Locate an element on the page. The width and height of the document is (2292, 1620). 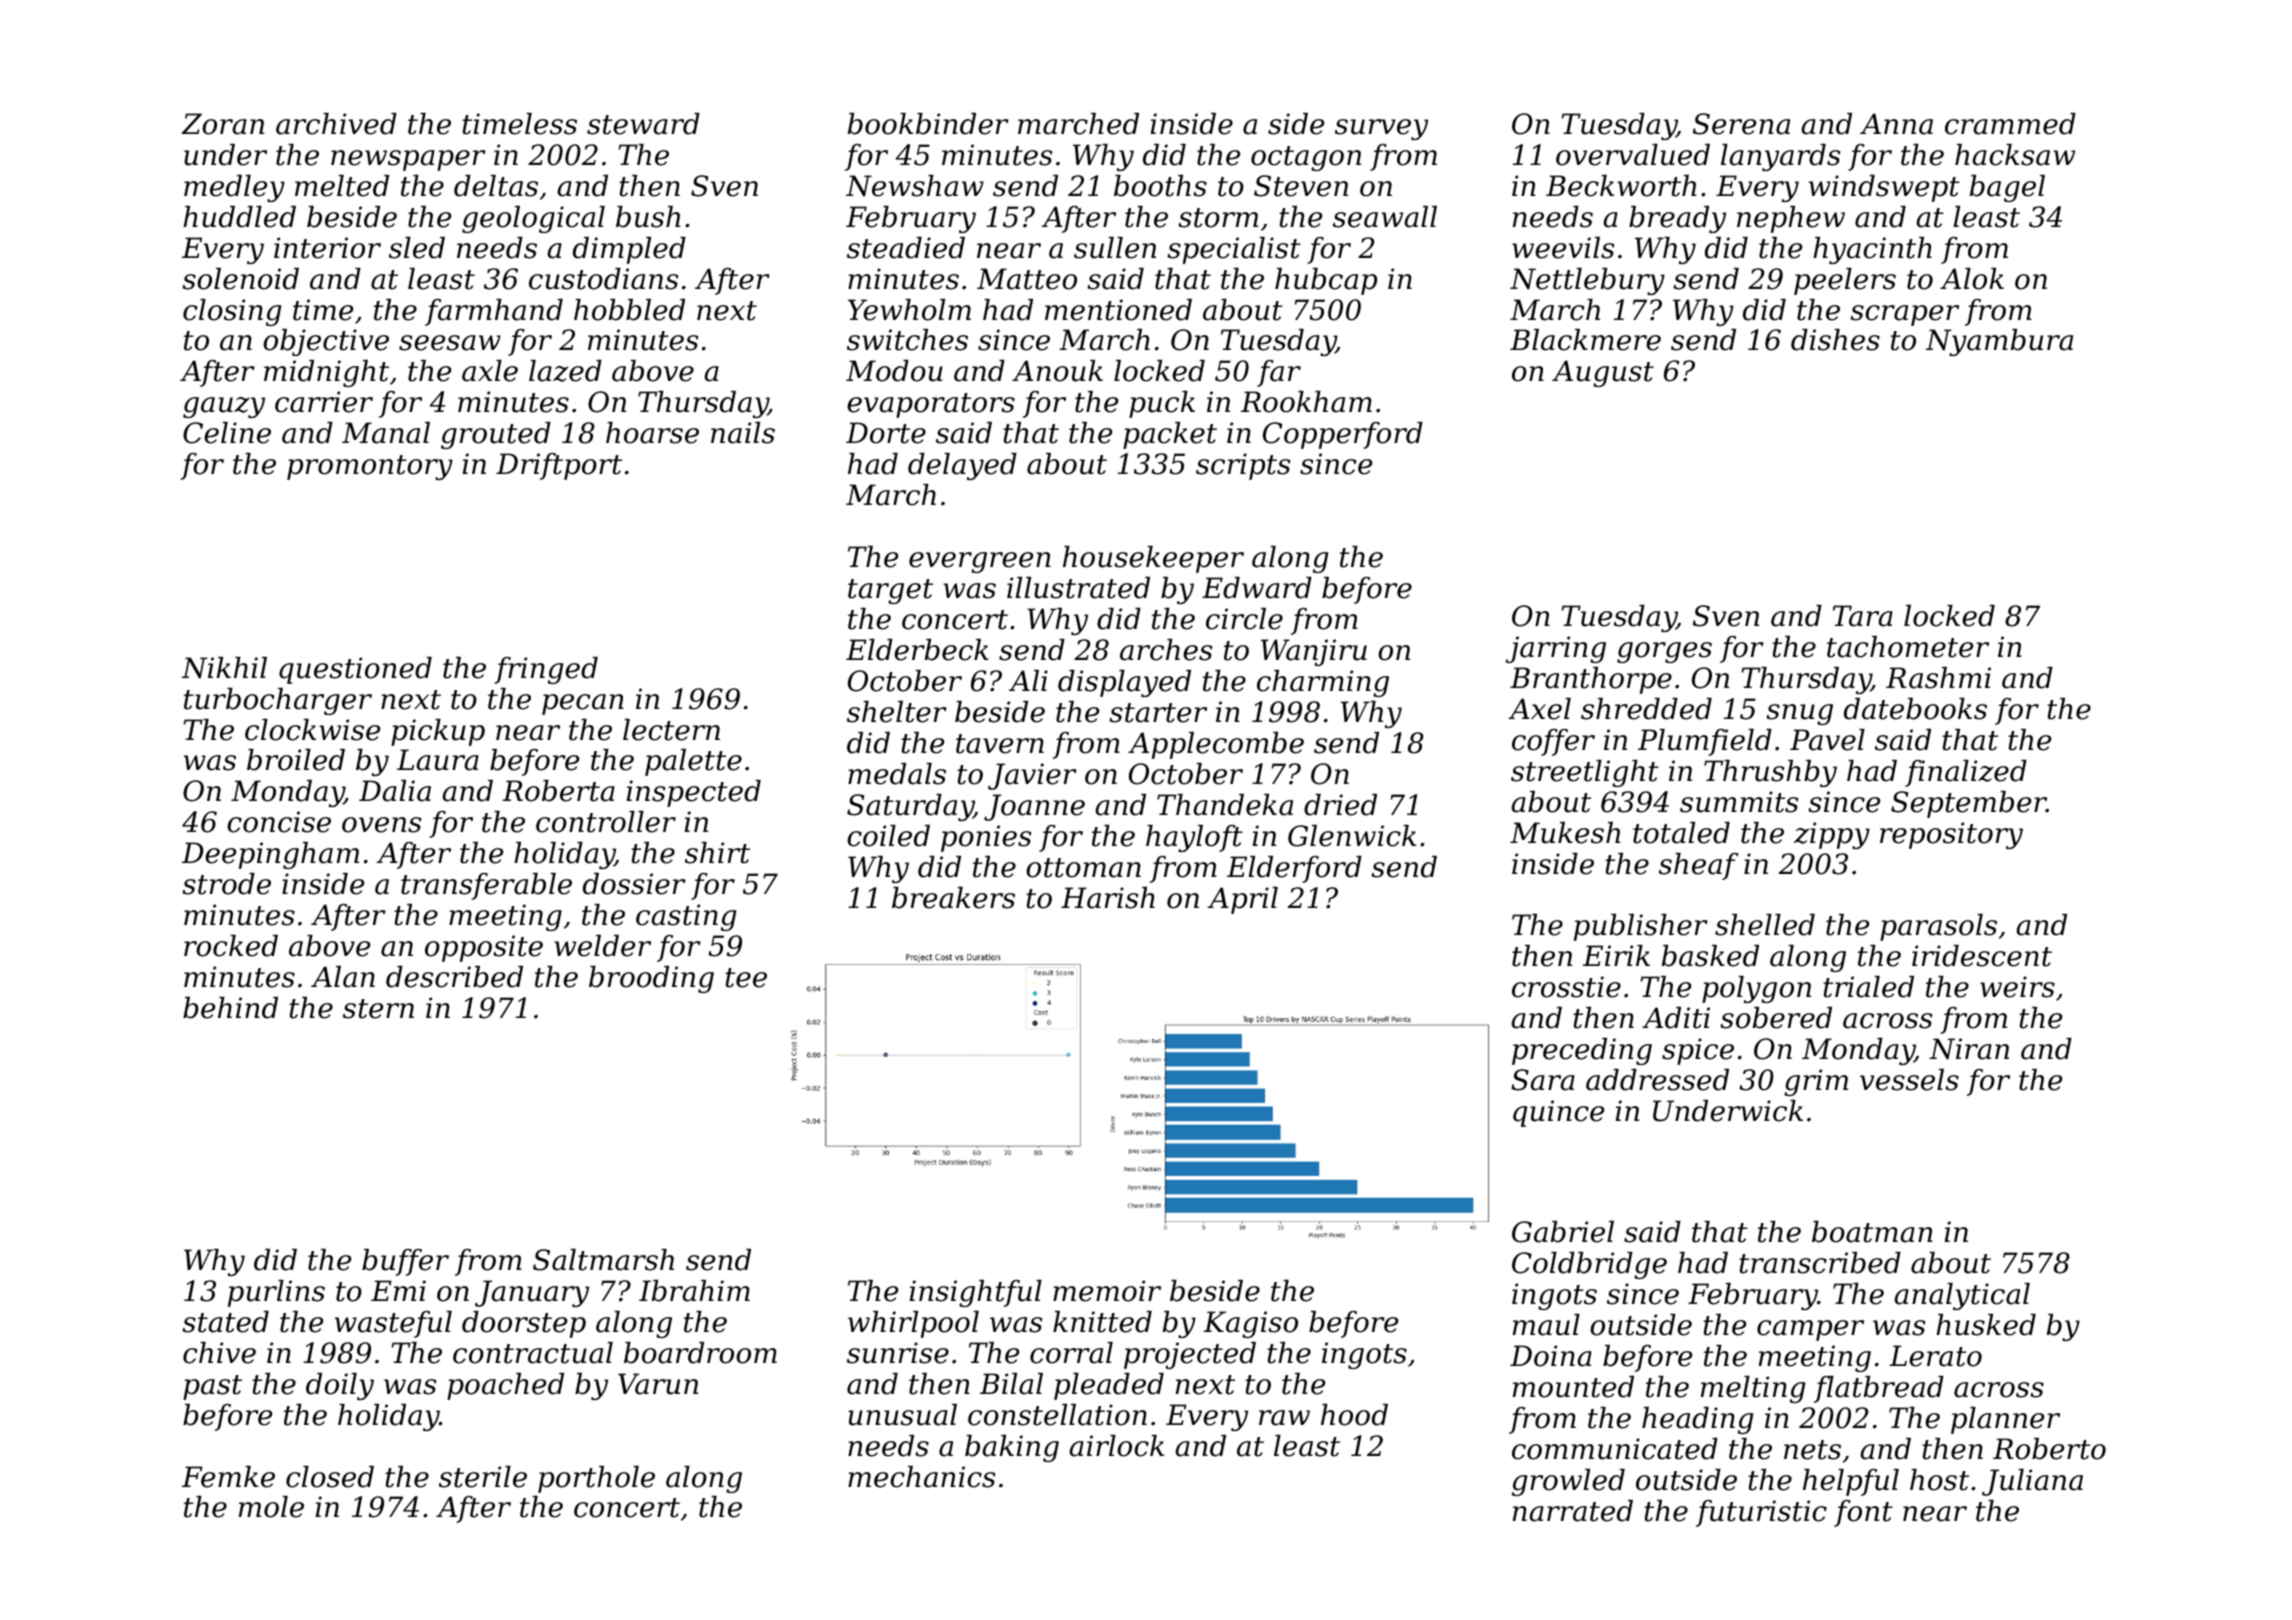
quince is located at coordinates (1558, 1113).
